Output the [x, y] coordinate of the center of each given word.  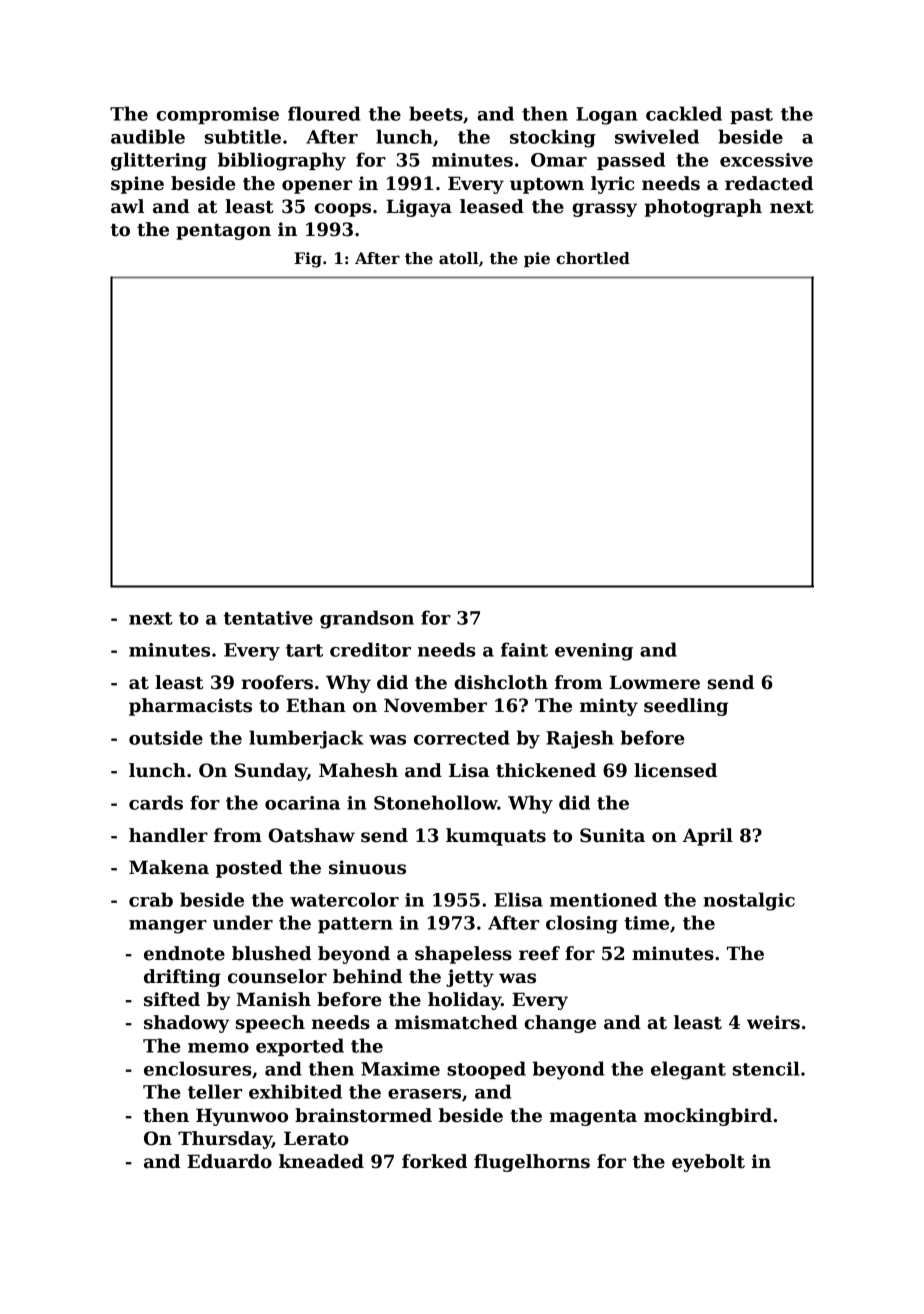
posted [249, 869]
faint [524, 649]
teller [215, 1091]
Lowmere [655, 682]
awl [127, 206]
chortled [593, 258]
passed [631, 161]
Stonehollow [436, 802]
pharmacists [190, 707]
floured [324, 113]
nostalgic [749, 901]
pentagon [223, 232]
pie [537, 259]
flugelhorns [532, 1163]
